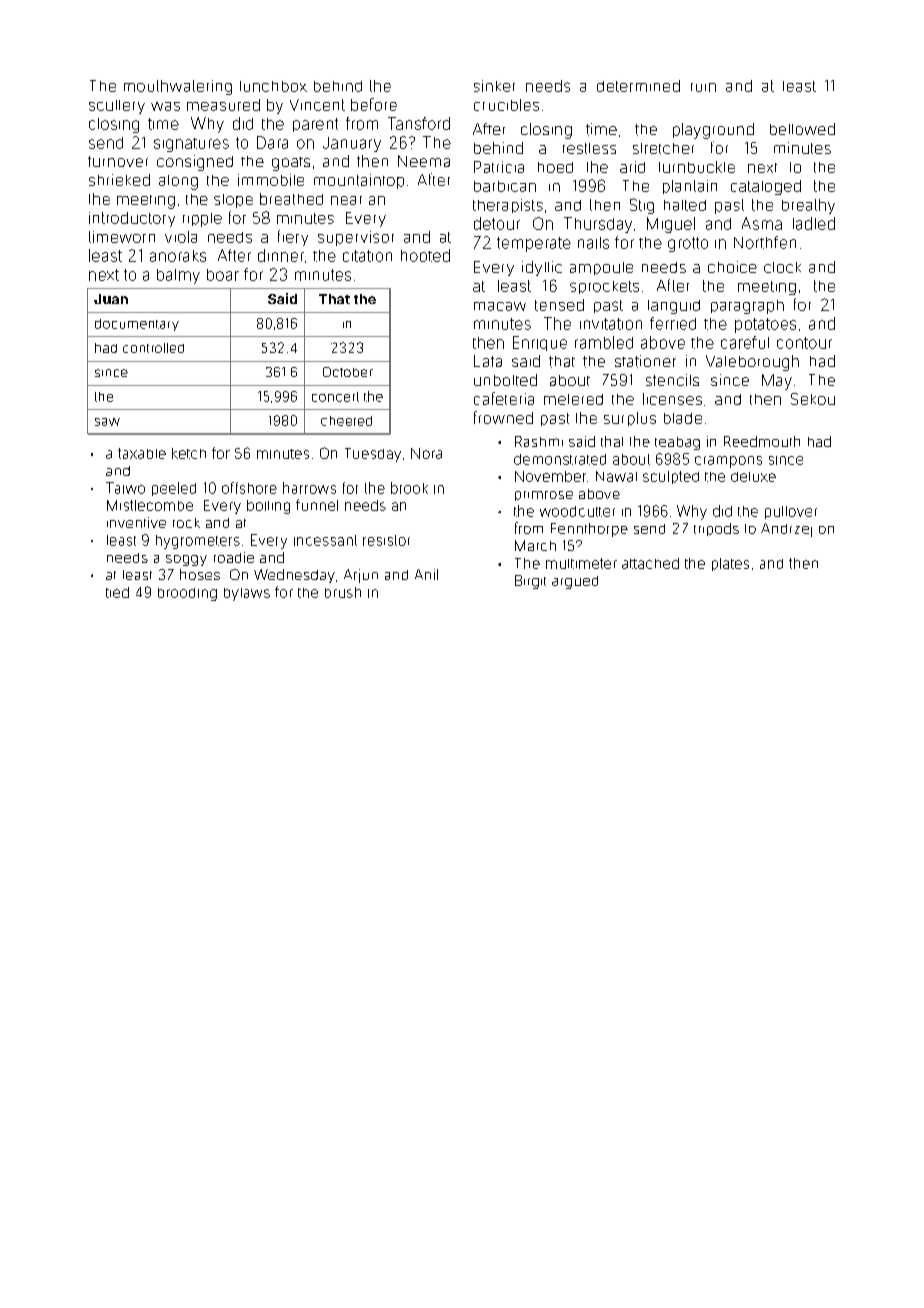 The image size is (924, 1308). Describe the element at coordinates (367, 256) in the document. I see `citation` at that location.
